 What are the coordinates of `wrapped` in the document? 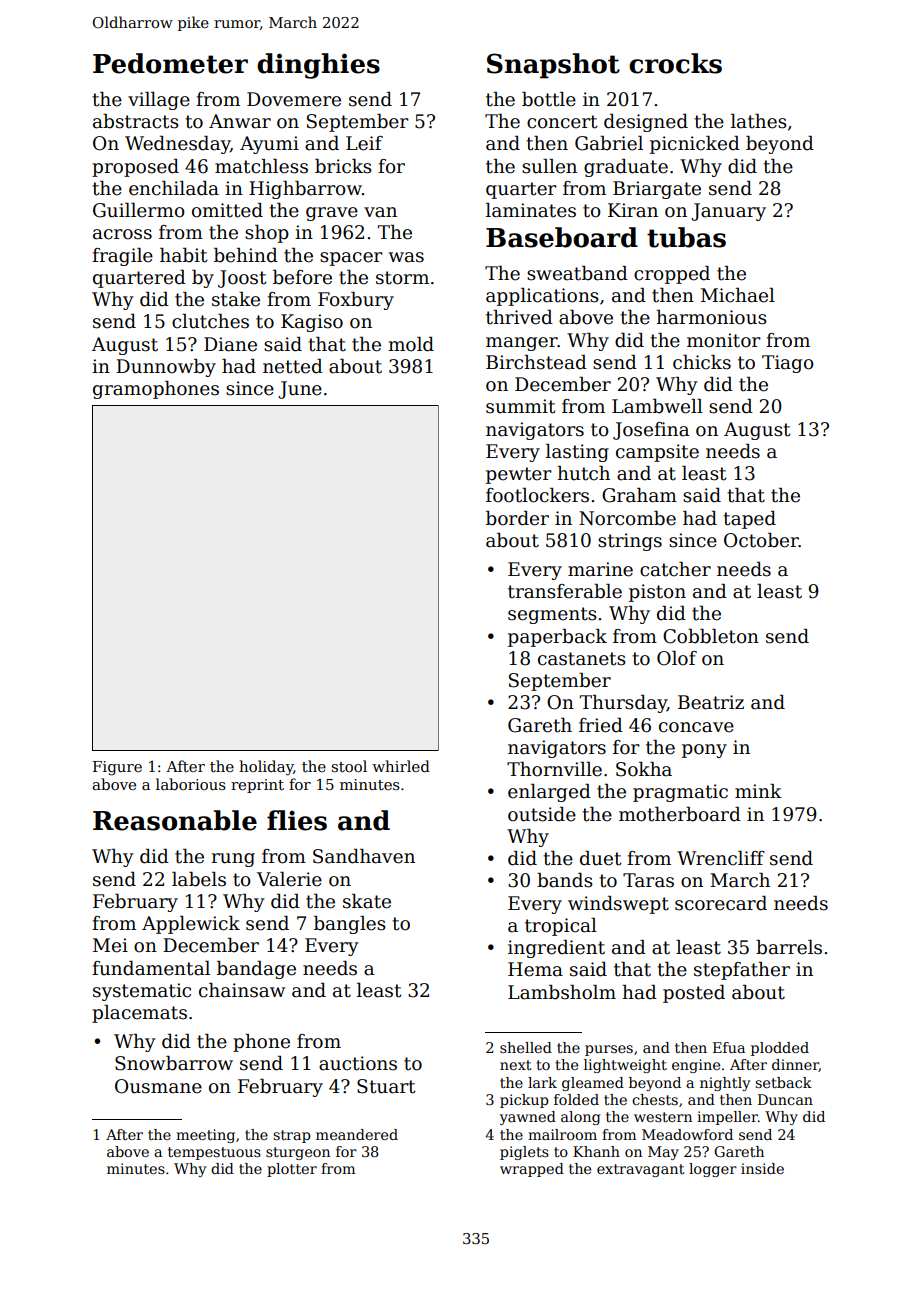 It's located at (532, 1170).
